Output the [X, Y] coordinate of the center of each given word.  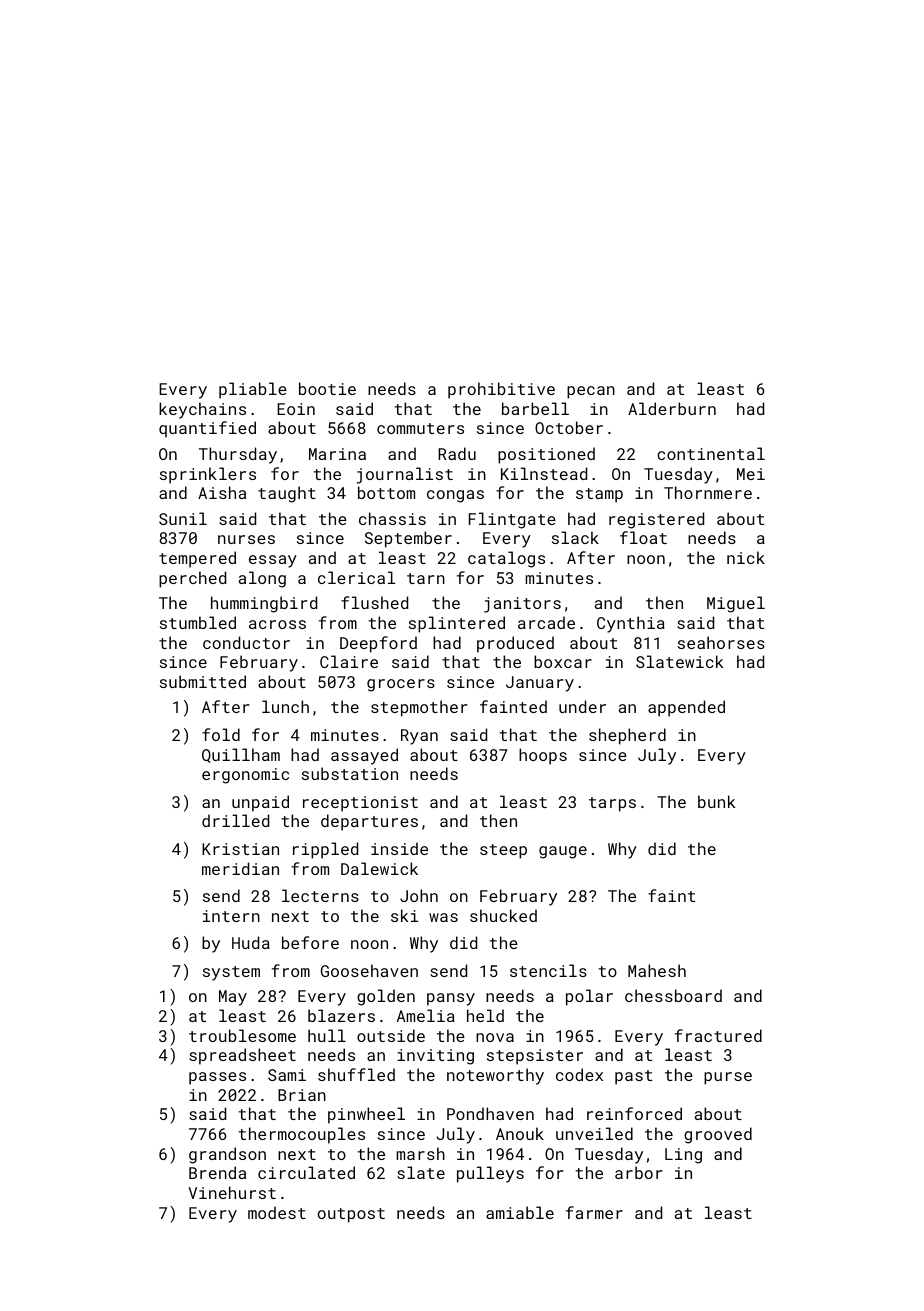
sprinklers [208, 475]
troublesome [242, 1035]
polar [589, 997]
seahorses [721, 642]
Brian [302, 1095]
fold [221, 734]
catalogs [506, 559]
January [540, 684]
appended [686, 708]
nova [495, 1037]
